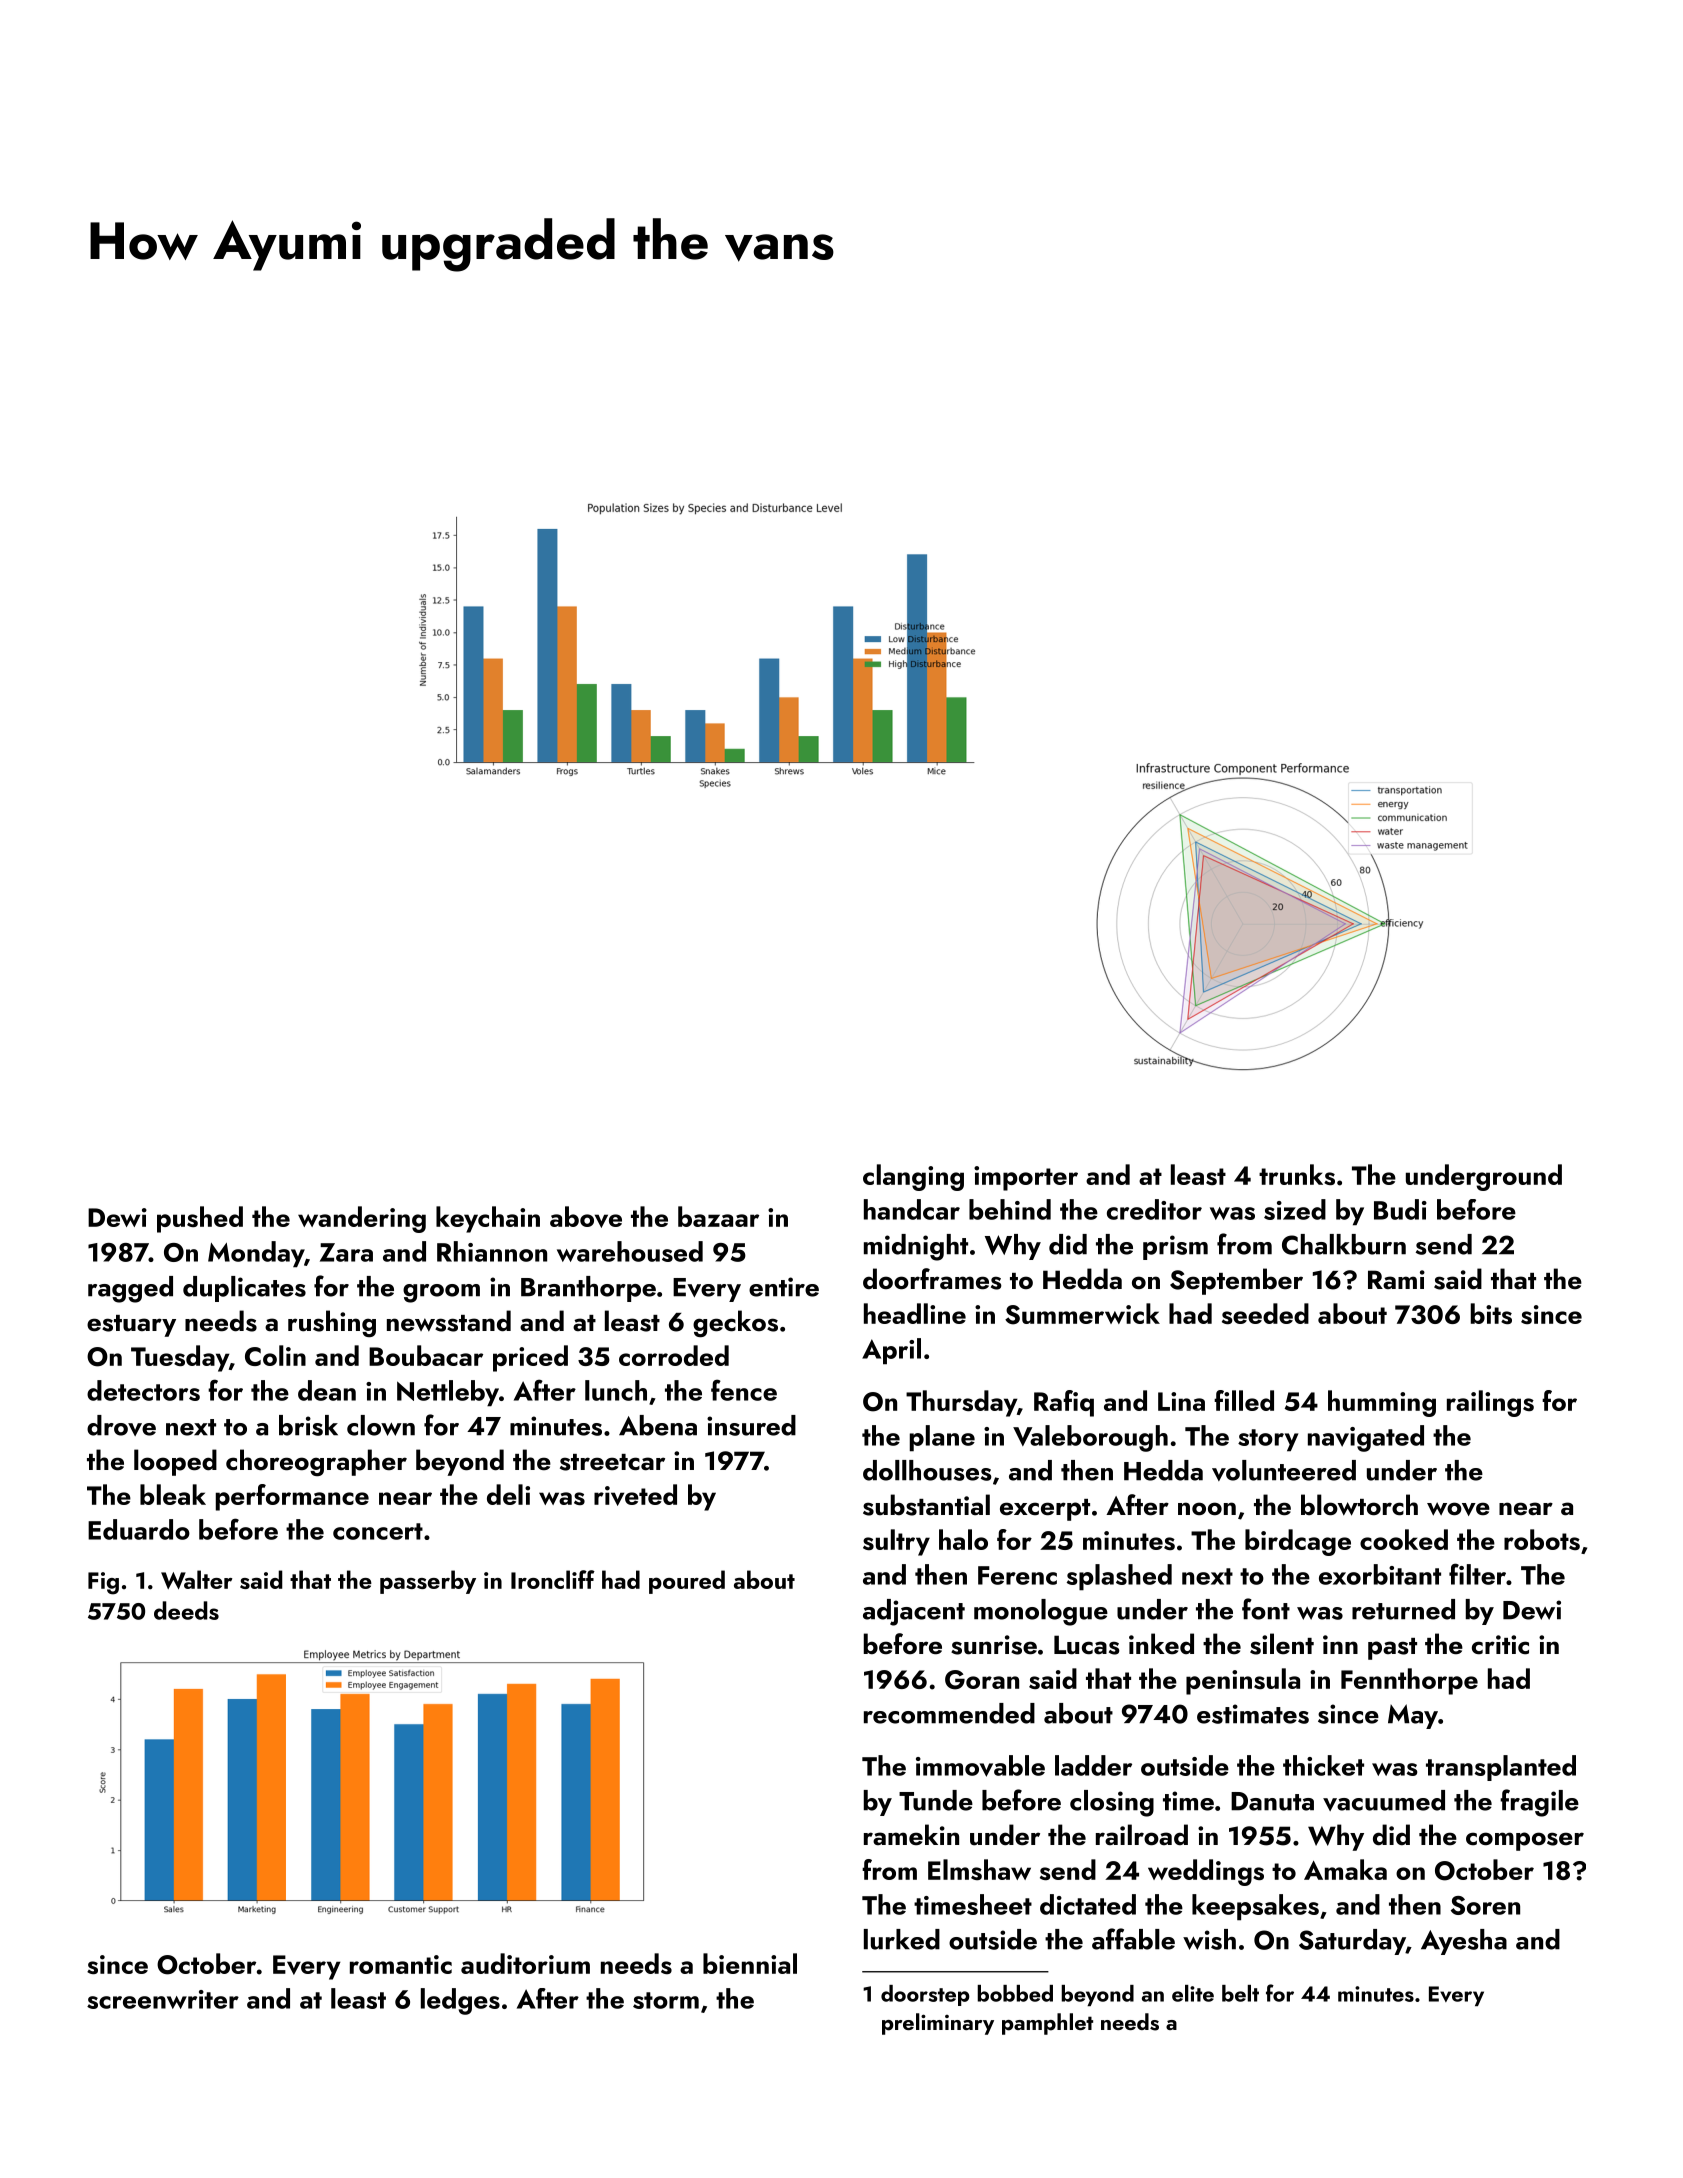  What do you see at coordinates (1490, 1403) in the screenshot?
I see `railings` at bounding box center [1490, 1403].
